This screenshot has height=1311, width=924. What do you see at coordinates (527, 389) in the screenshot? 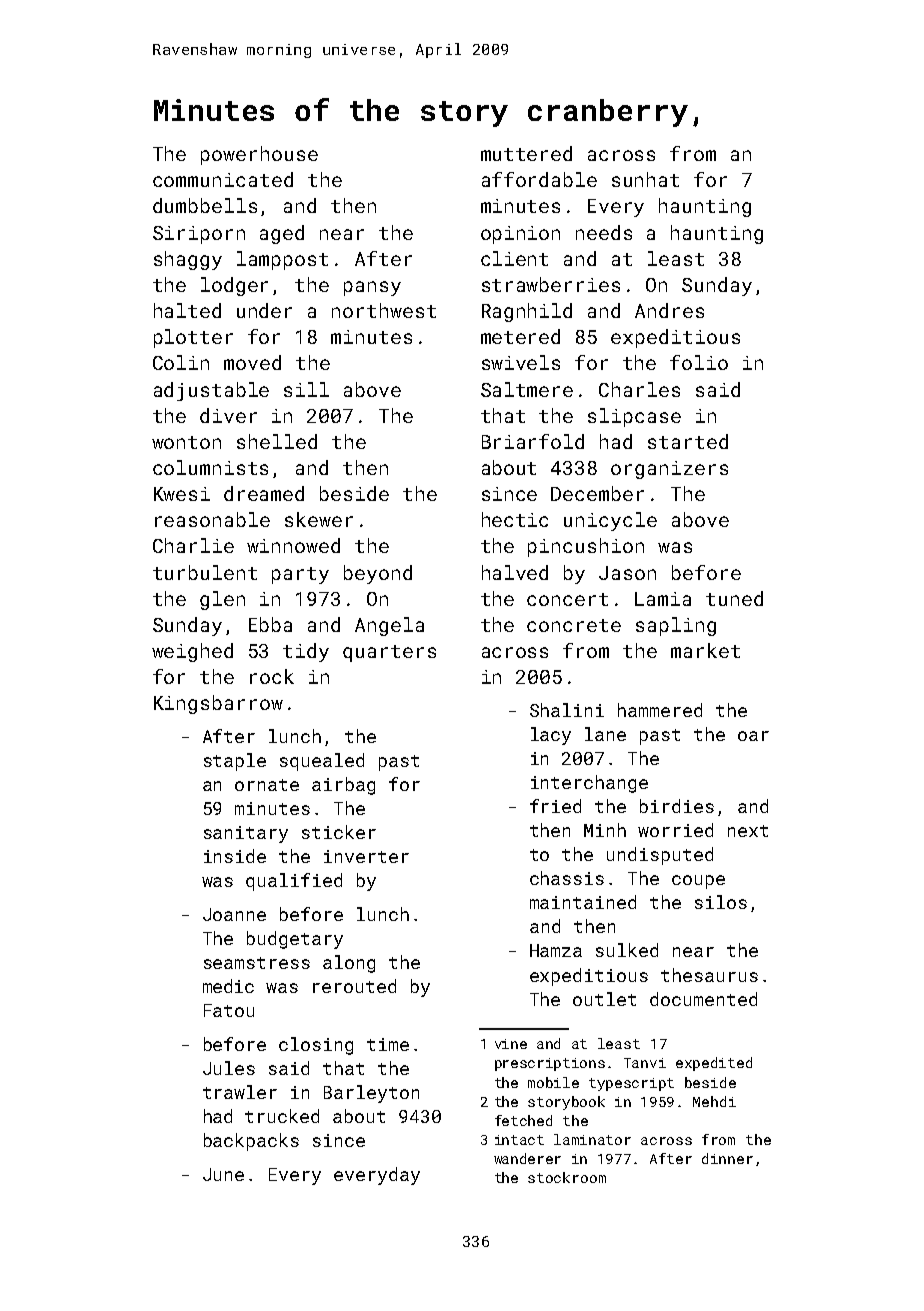
I see `Saltmere` at bounding box center [527, 389].
